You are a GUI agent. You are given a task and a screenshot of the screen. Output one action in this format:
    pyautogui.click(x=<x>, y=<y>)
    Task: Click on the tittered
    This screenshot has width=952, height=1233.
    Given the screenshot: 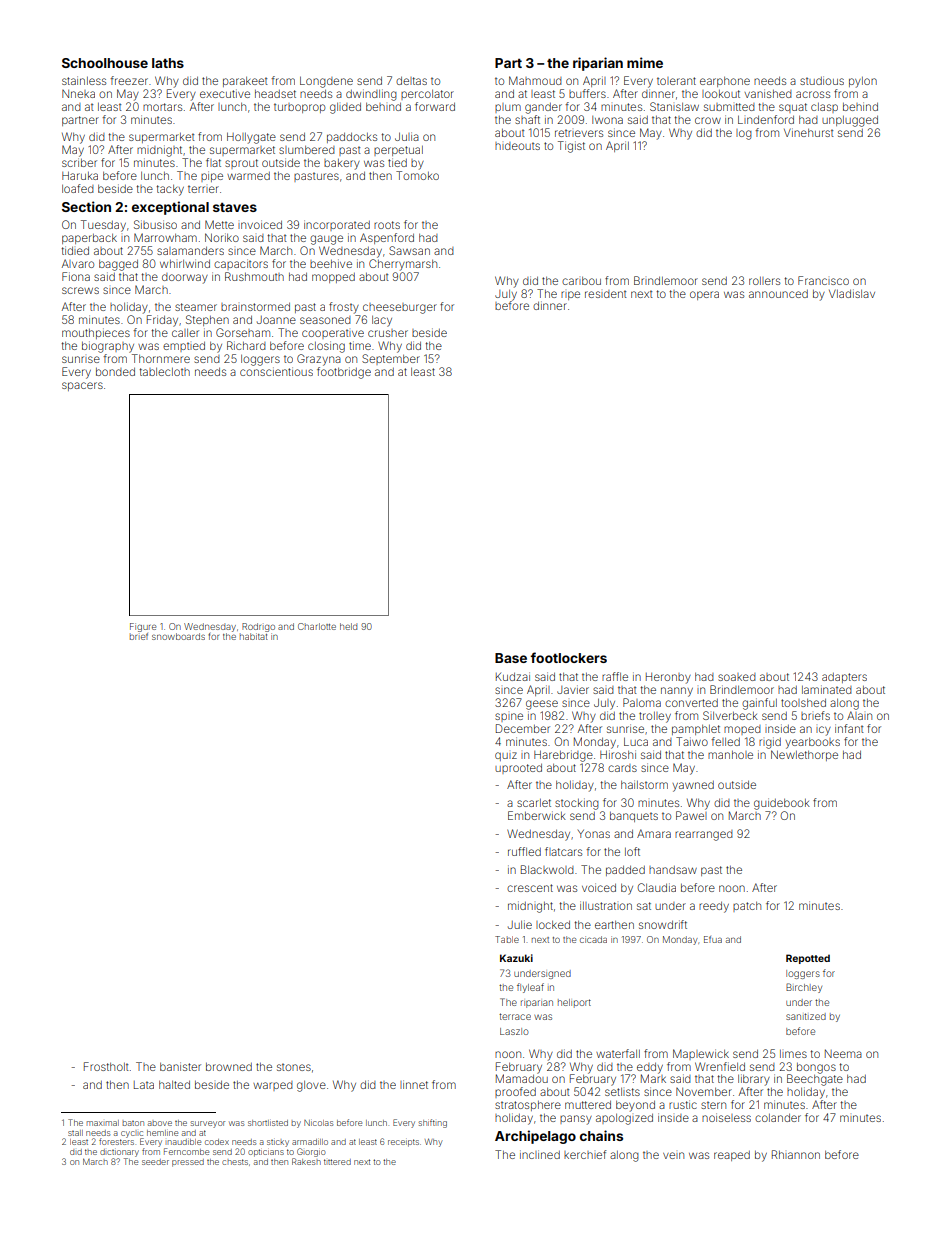 What is the action you would take?
    pyautogui.click(x=337, y=1162)
